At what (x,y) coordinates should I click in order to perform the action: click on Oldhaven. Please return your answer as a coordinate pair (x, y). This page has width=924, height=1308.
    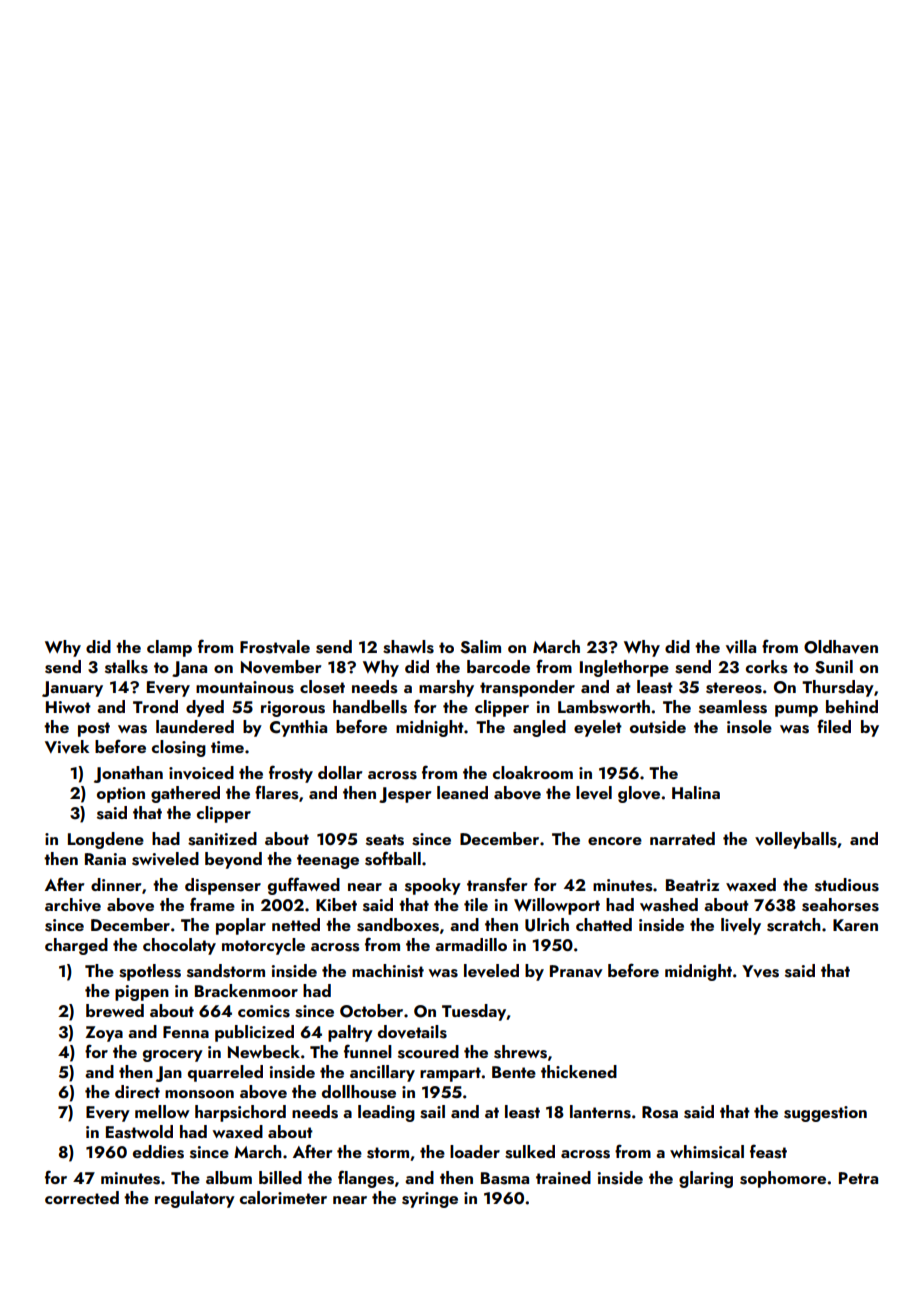
    Looking at the image, I should click on (841, 647).
